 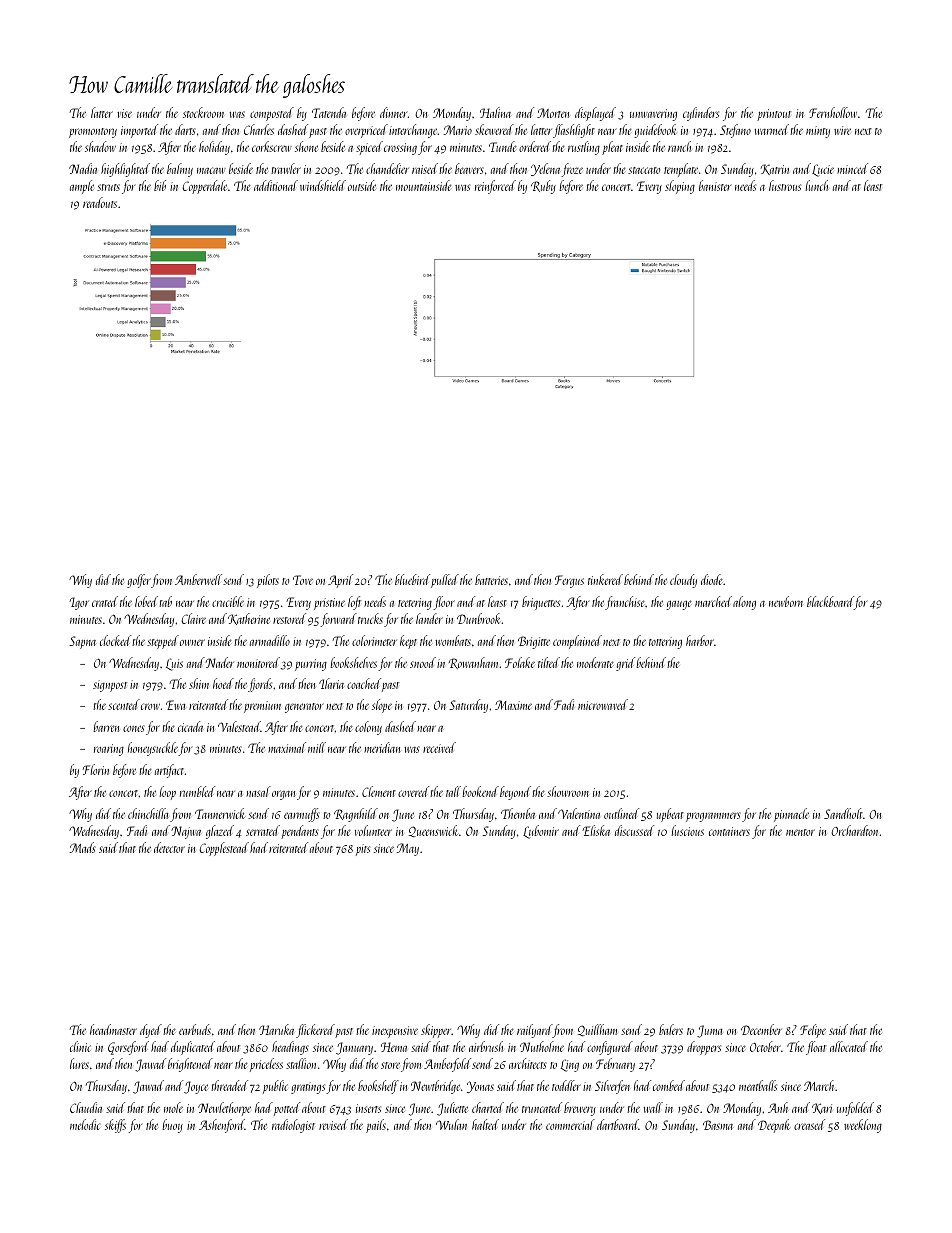 What do you see at coordinates (125, 170) in the page?
I see `highlighted` at bounding box center [125, 170].
